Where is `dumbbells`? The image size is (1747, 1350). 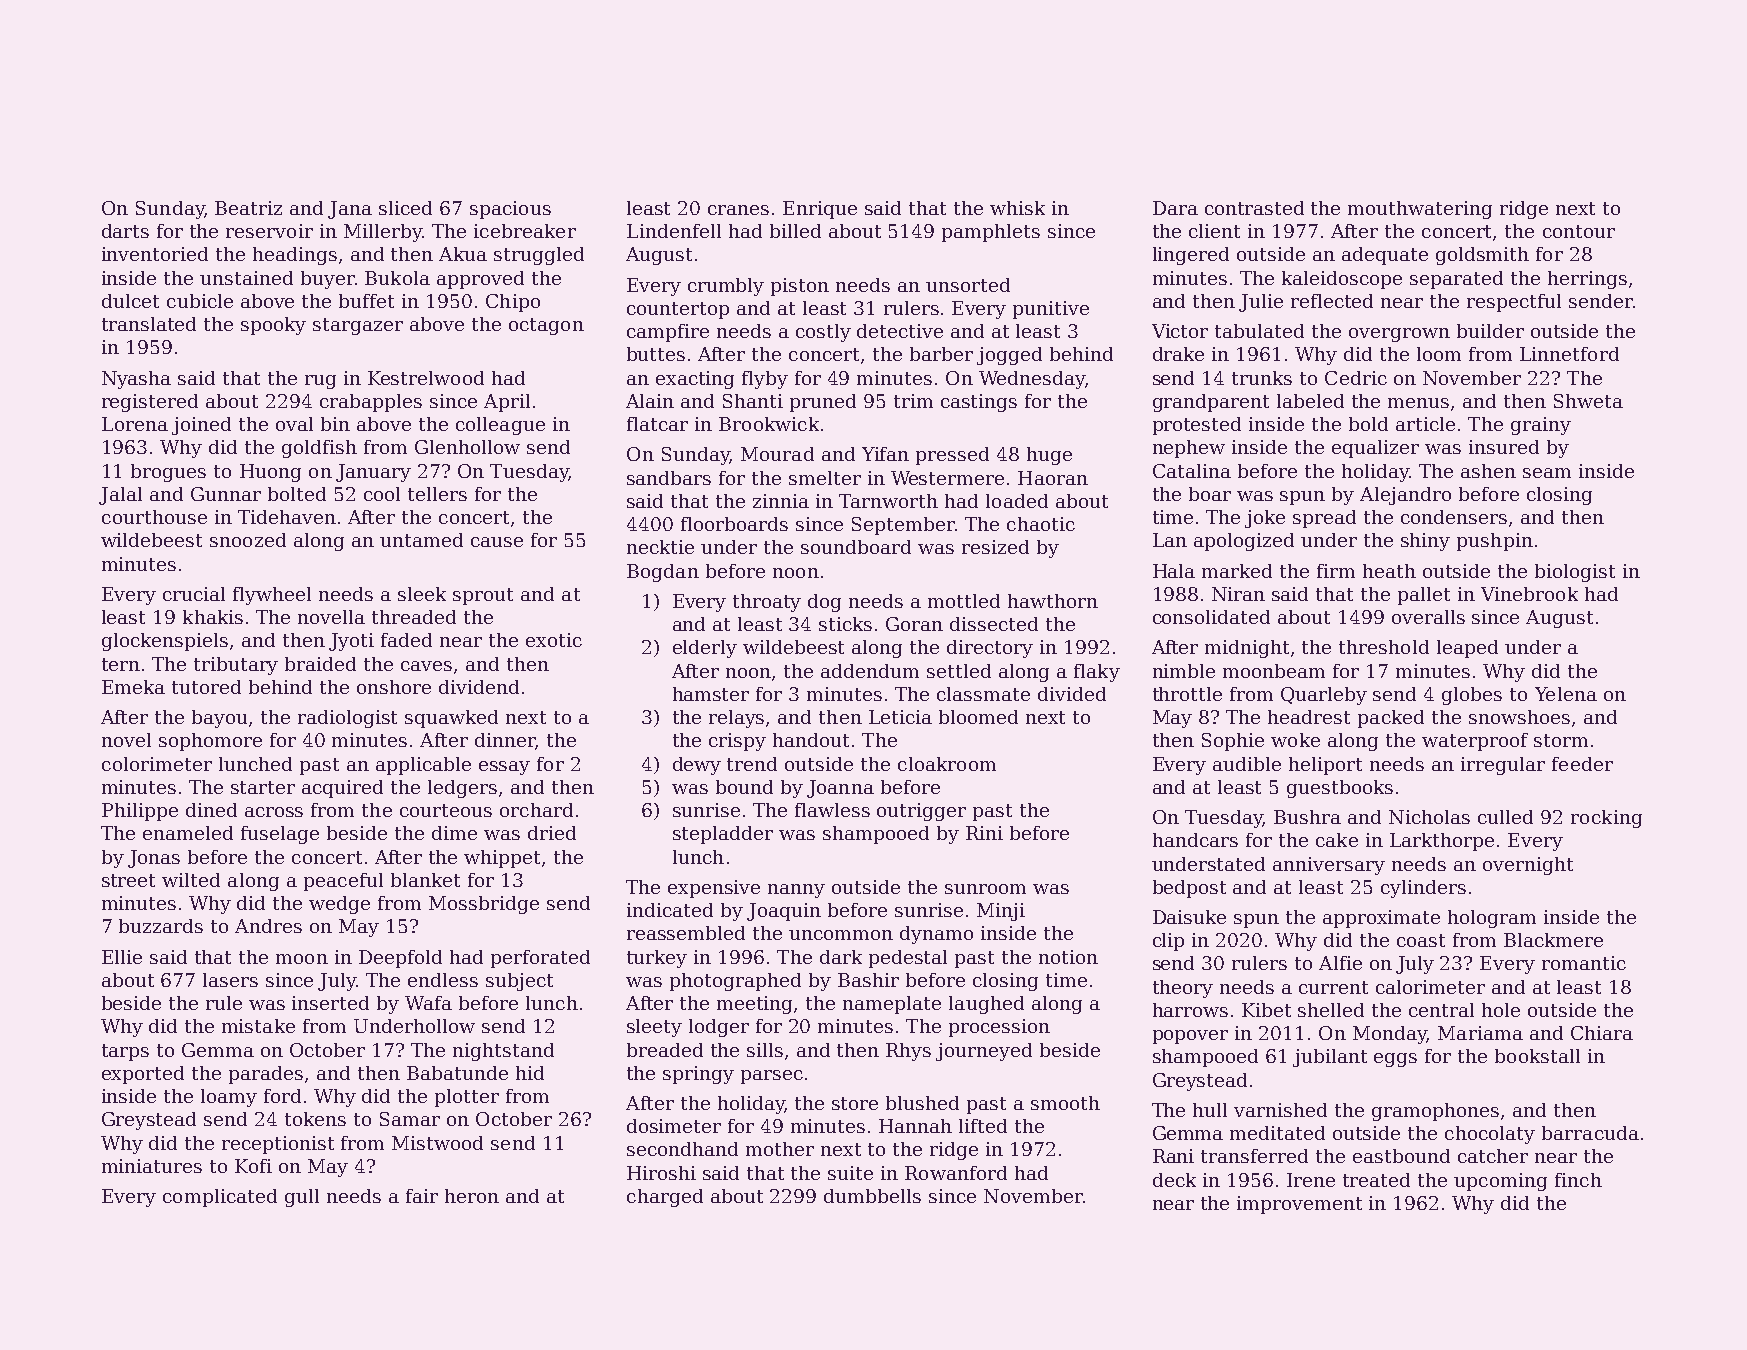 dumbbells is located at coordinates (872, 1196).
